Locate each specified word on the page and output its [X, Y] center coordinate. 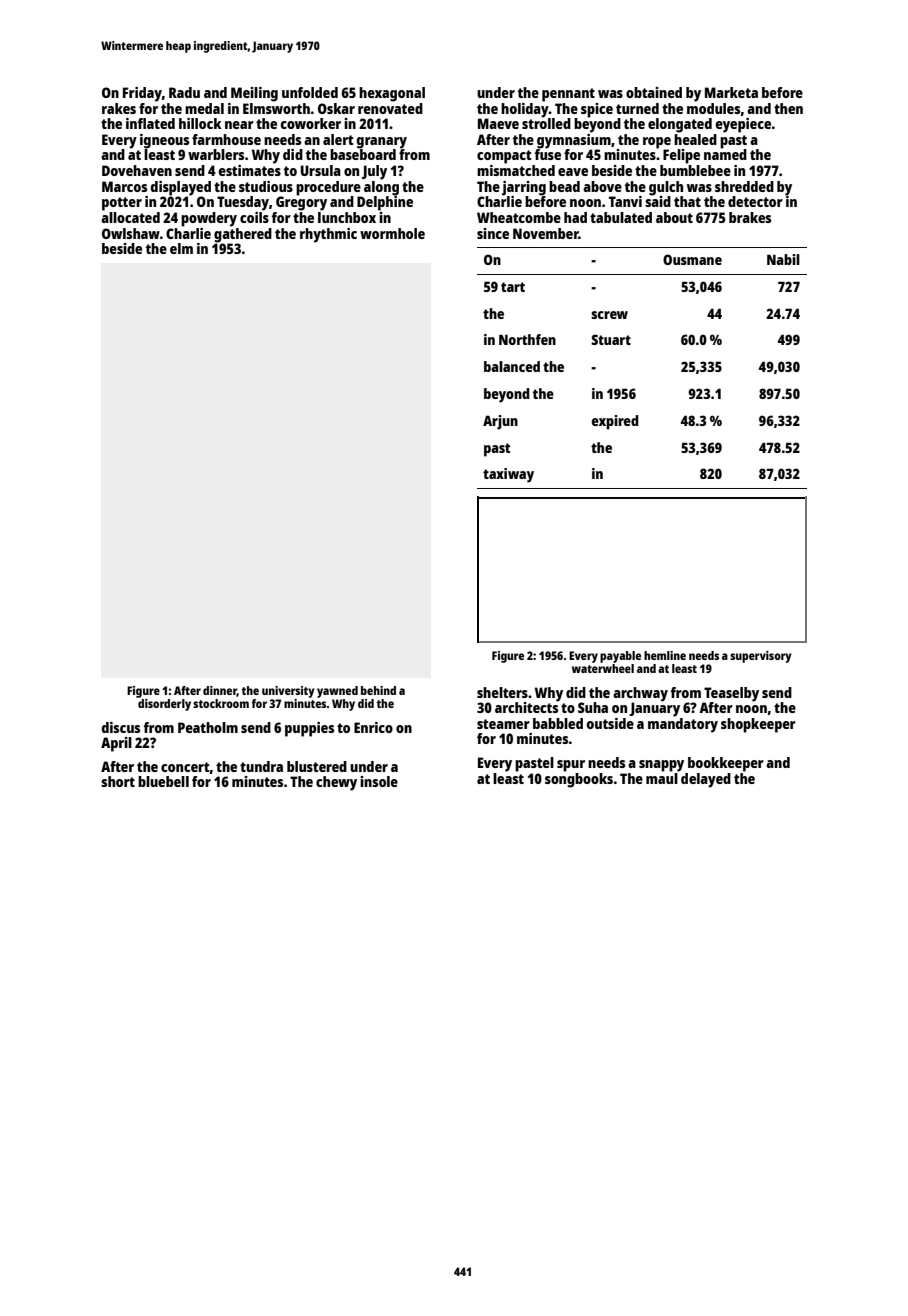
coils [254, 217]
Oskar [336, 108]
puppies [309, 729]
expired [615, 422]
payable [620, 657]
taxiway [508, 475]
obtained [654, 92]
